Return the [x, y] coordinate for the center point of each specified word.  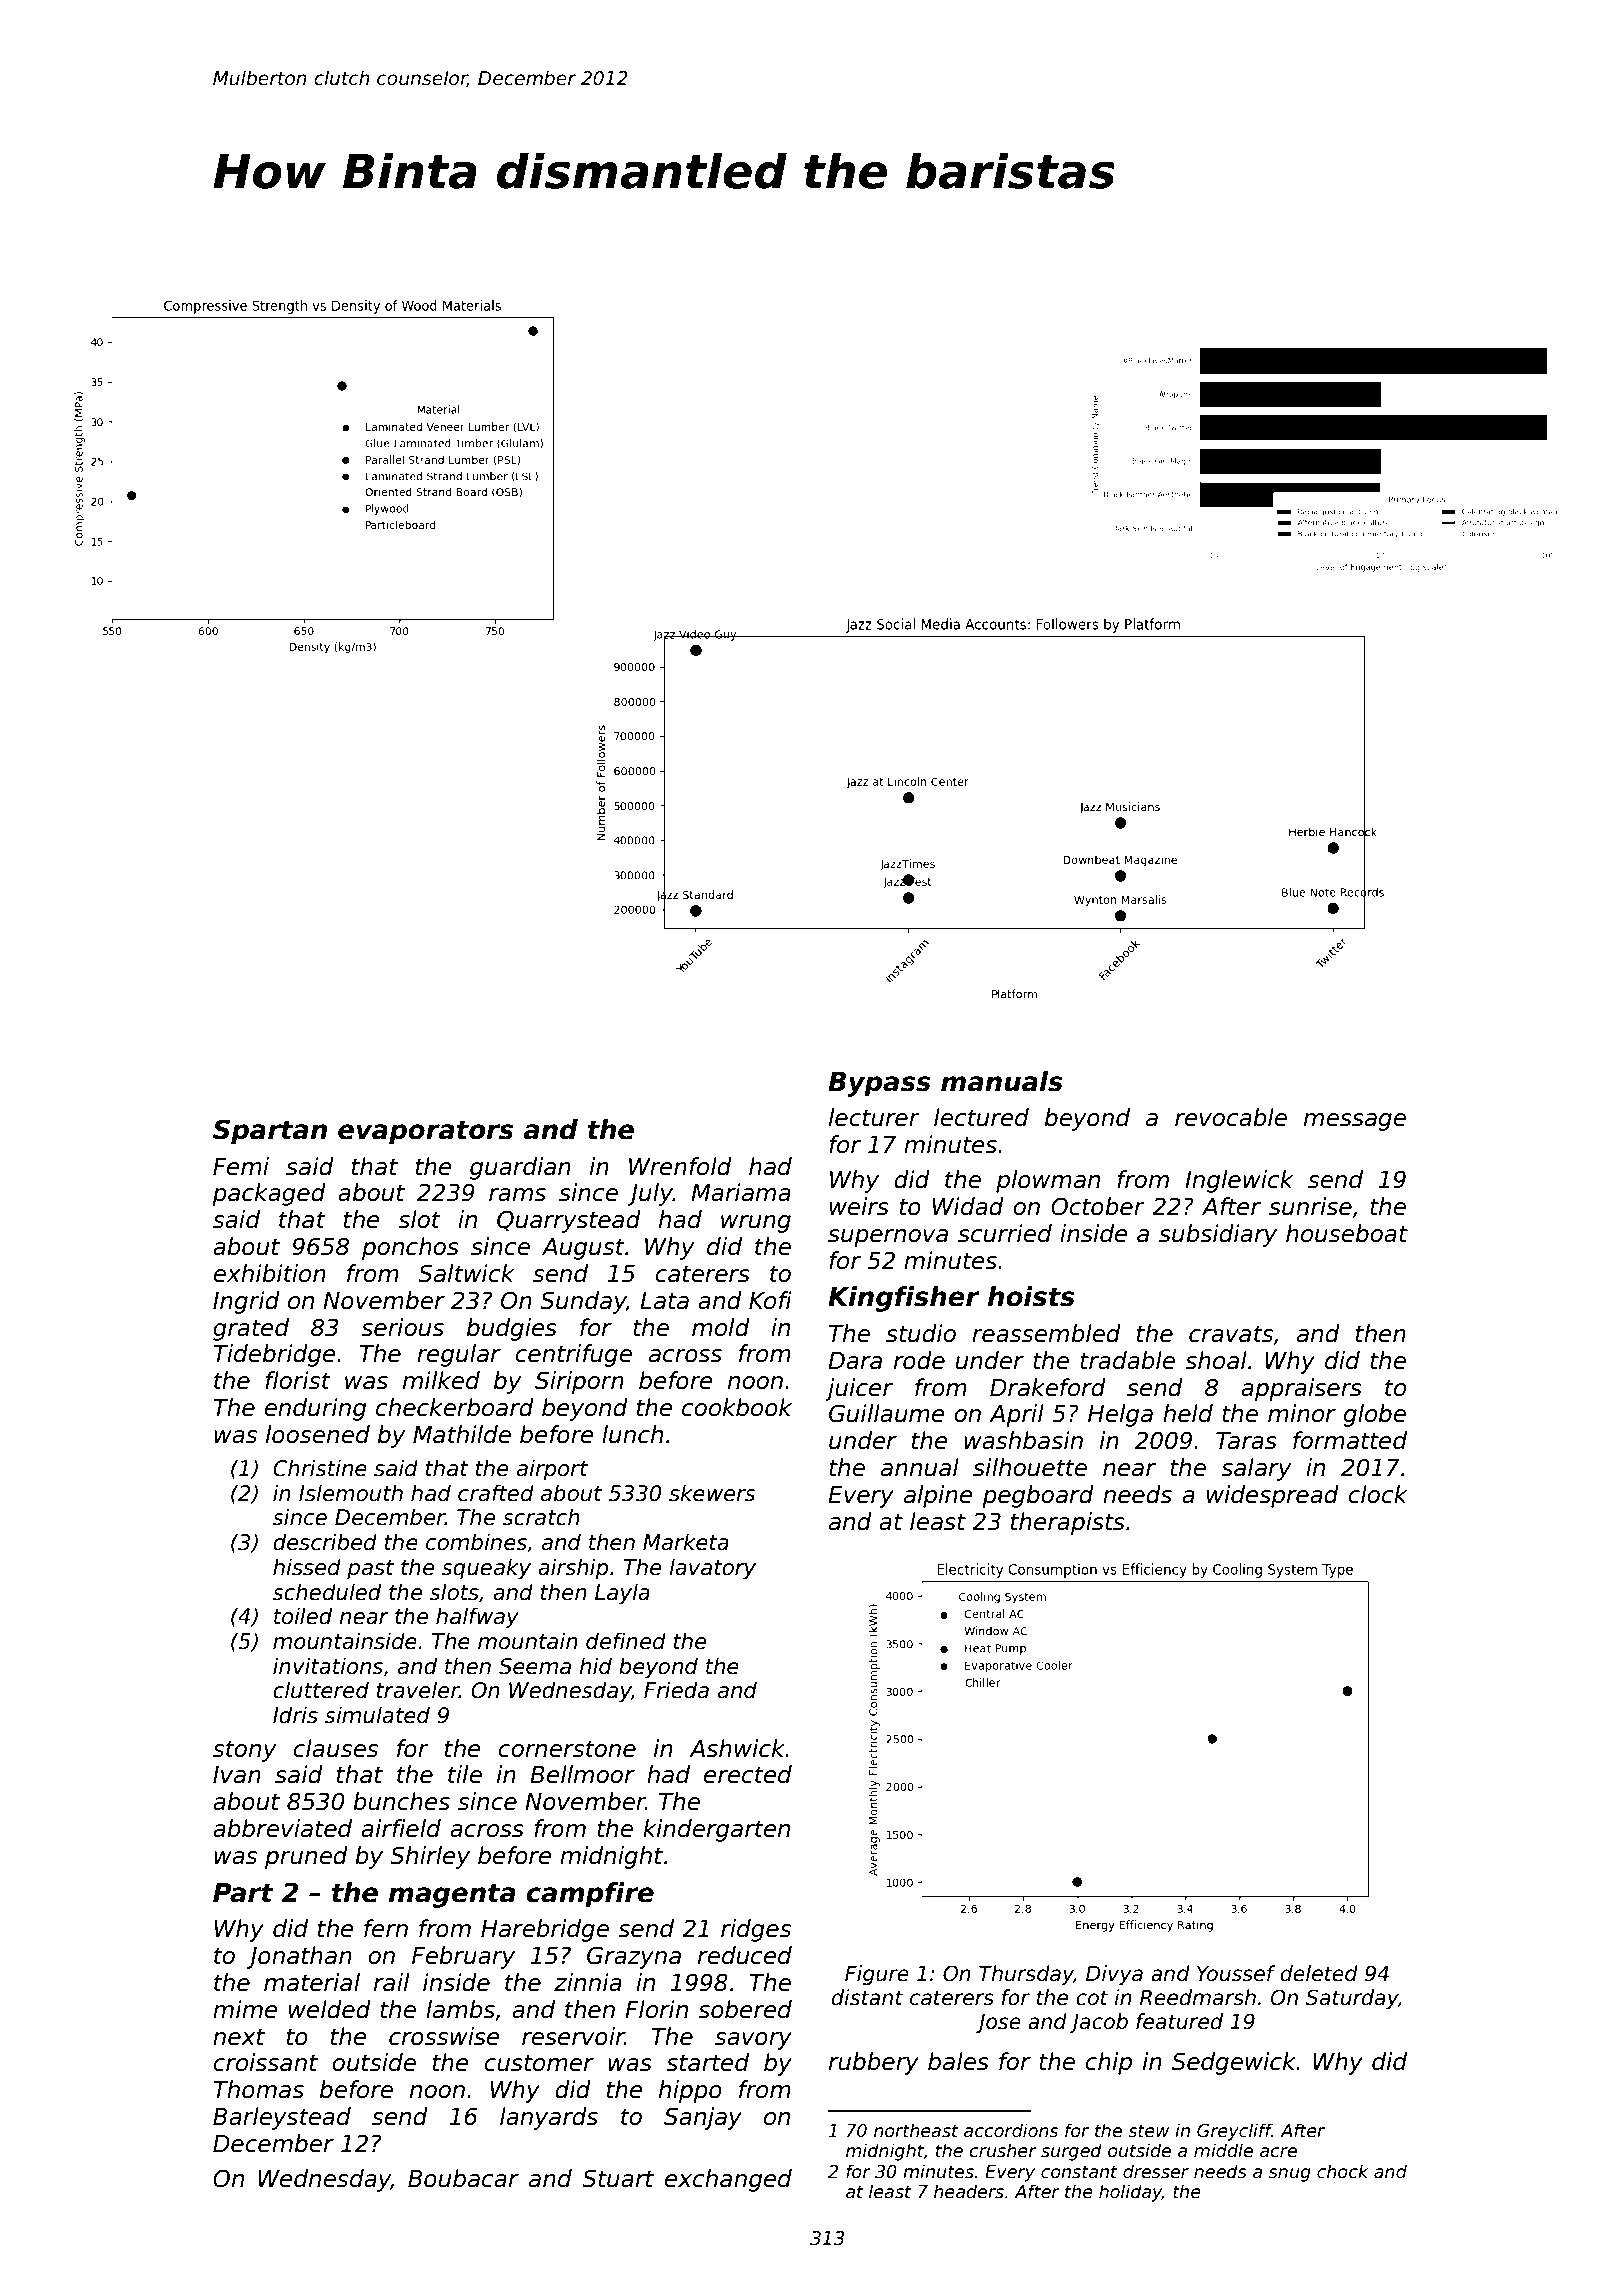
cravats [1231, 1334]
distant [867, 1997]
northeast [916, 2130]
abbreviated [282, 1828]
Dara [855, 1361]
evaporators [425, 1132]
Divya [1114, 1975]
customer [539, 2063]
